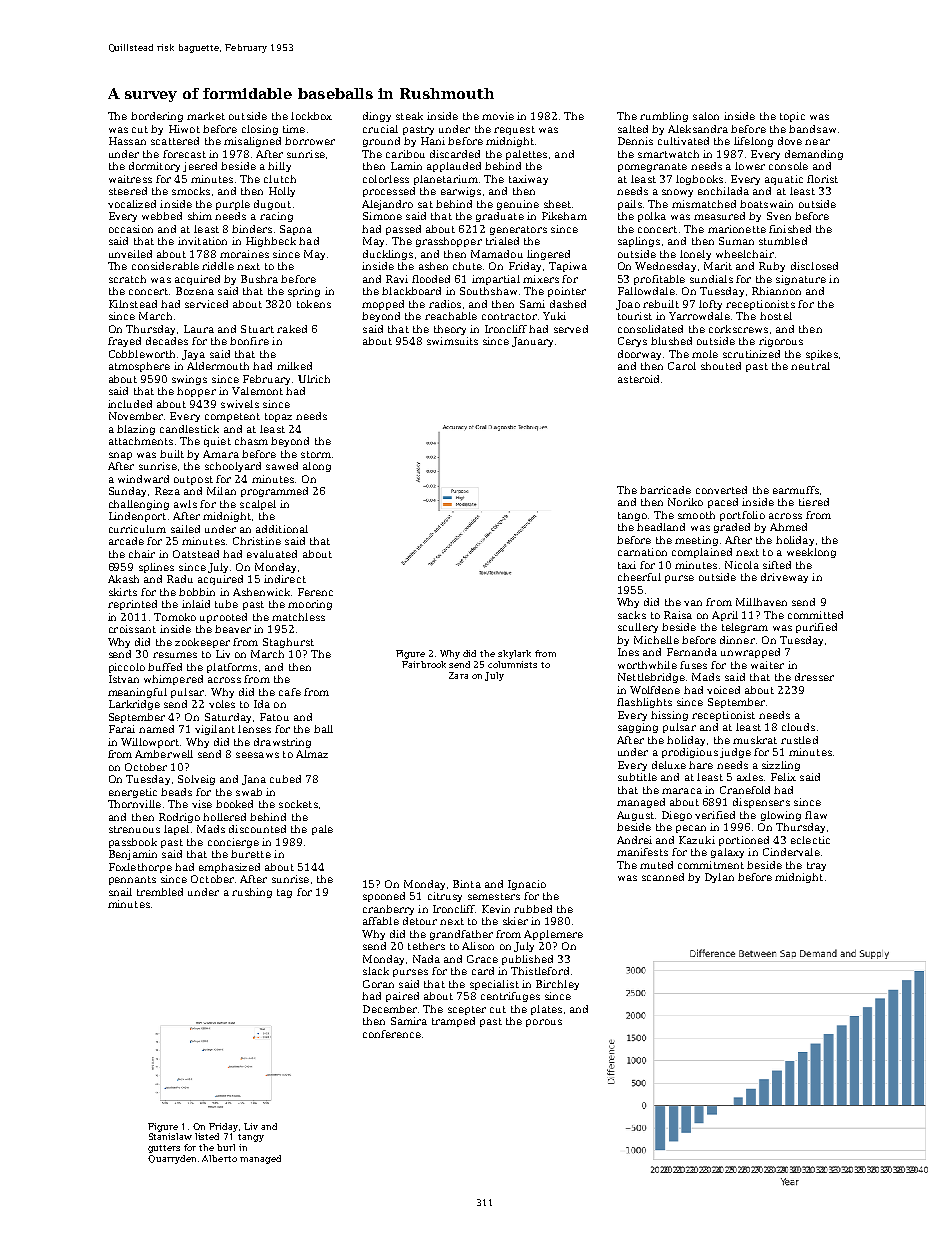  What do you see at coordinates (792, 117) in the screenshot?
I see `topic` at bounding box center [792, 117].
